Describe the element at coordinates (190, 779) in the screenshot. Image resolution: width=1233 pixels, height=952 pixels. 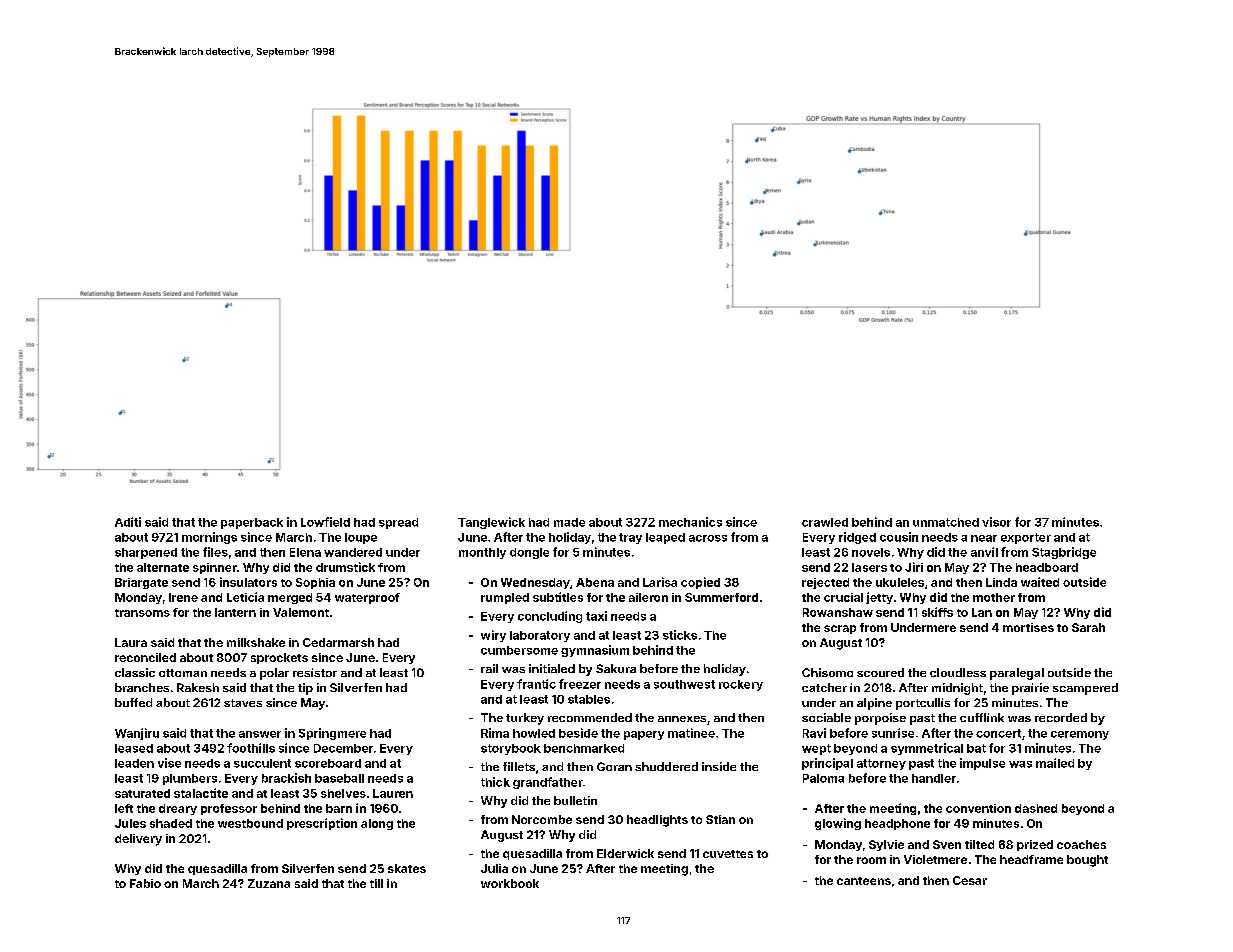
I see `plumbers` at that location.
